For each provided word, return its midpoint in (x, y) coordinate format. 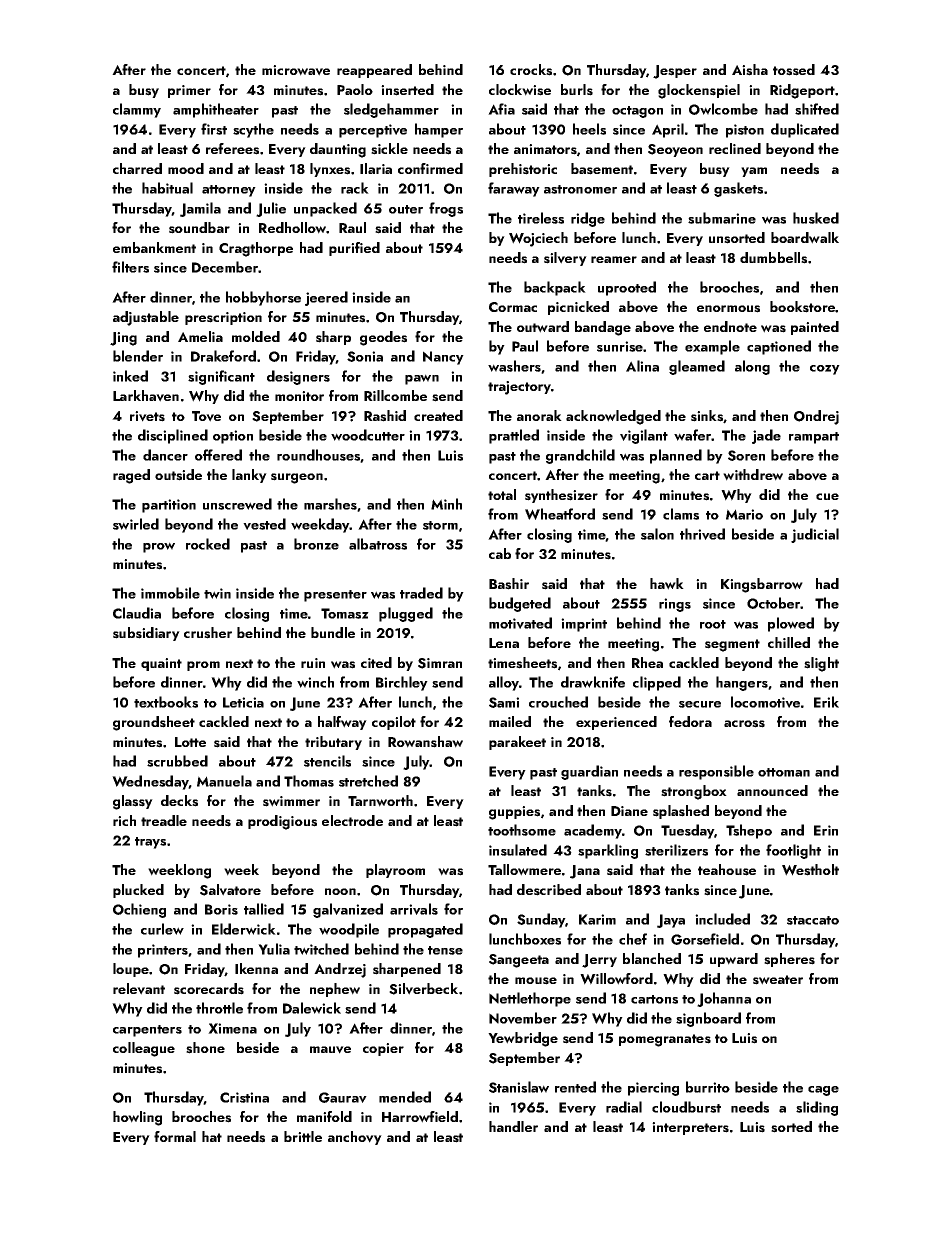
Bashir (509, 584)
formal (175, 1136)
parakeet (517, 743)
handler (513, 1126)
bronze (316, 544)
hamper (439, 130)
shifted (817, 109)
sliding (817, 1108)
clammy (137, 110)
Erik (826, 702)
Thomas (309, 781)
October (774, 603)
